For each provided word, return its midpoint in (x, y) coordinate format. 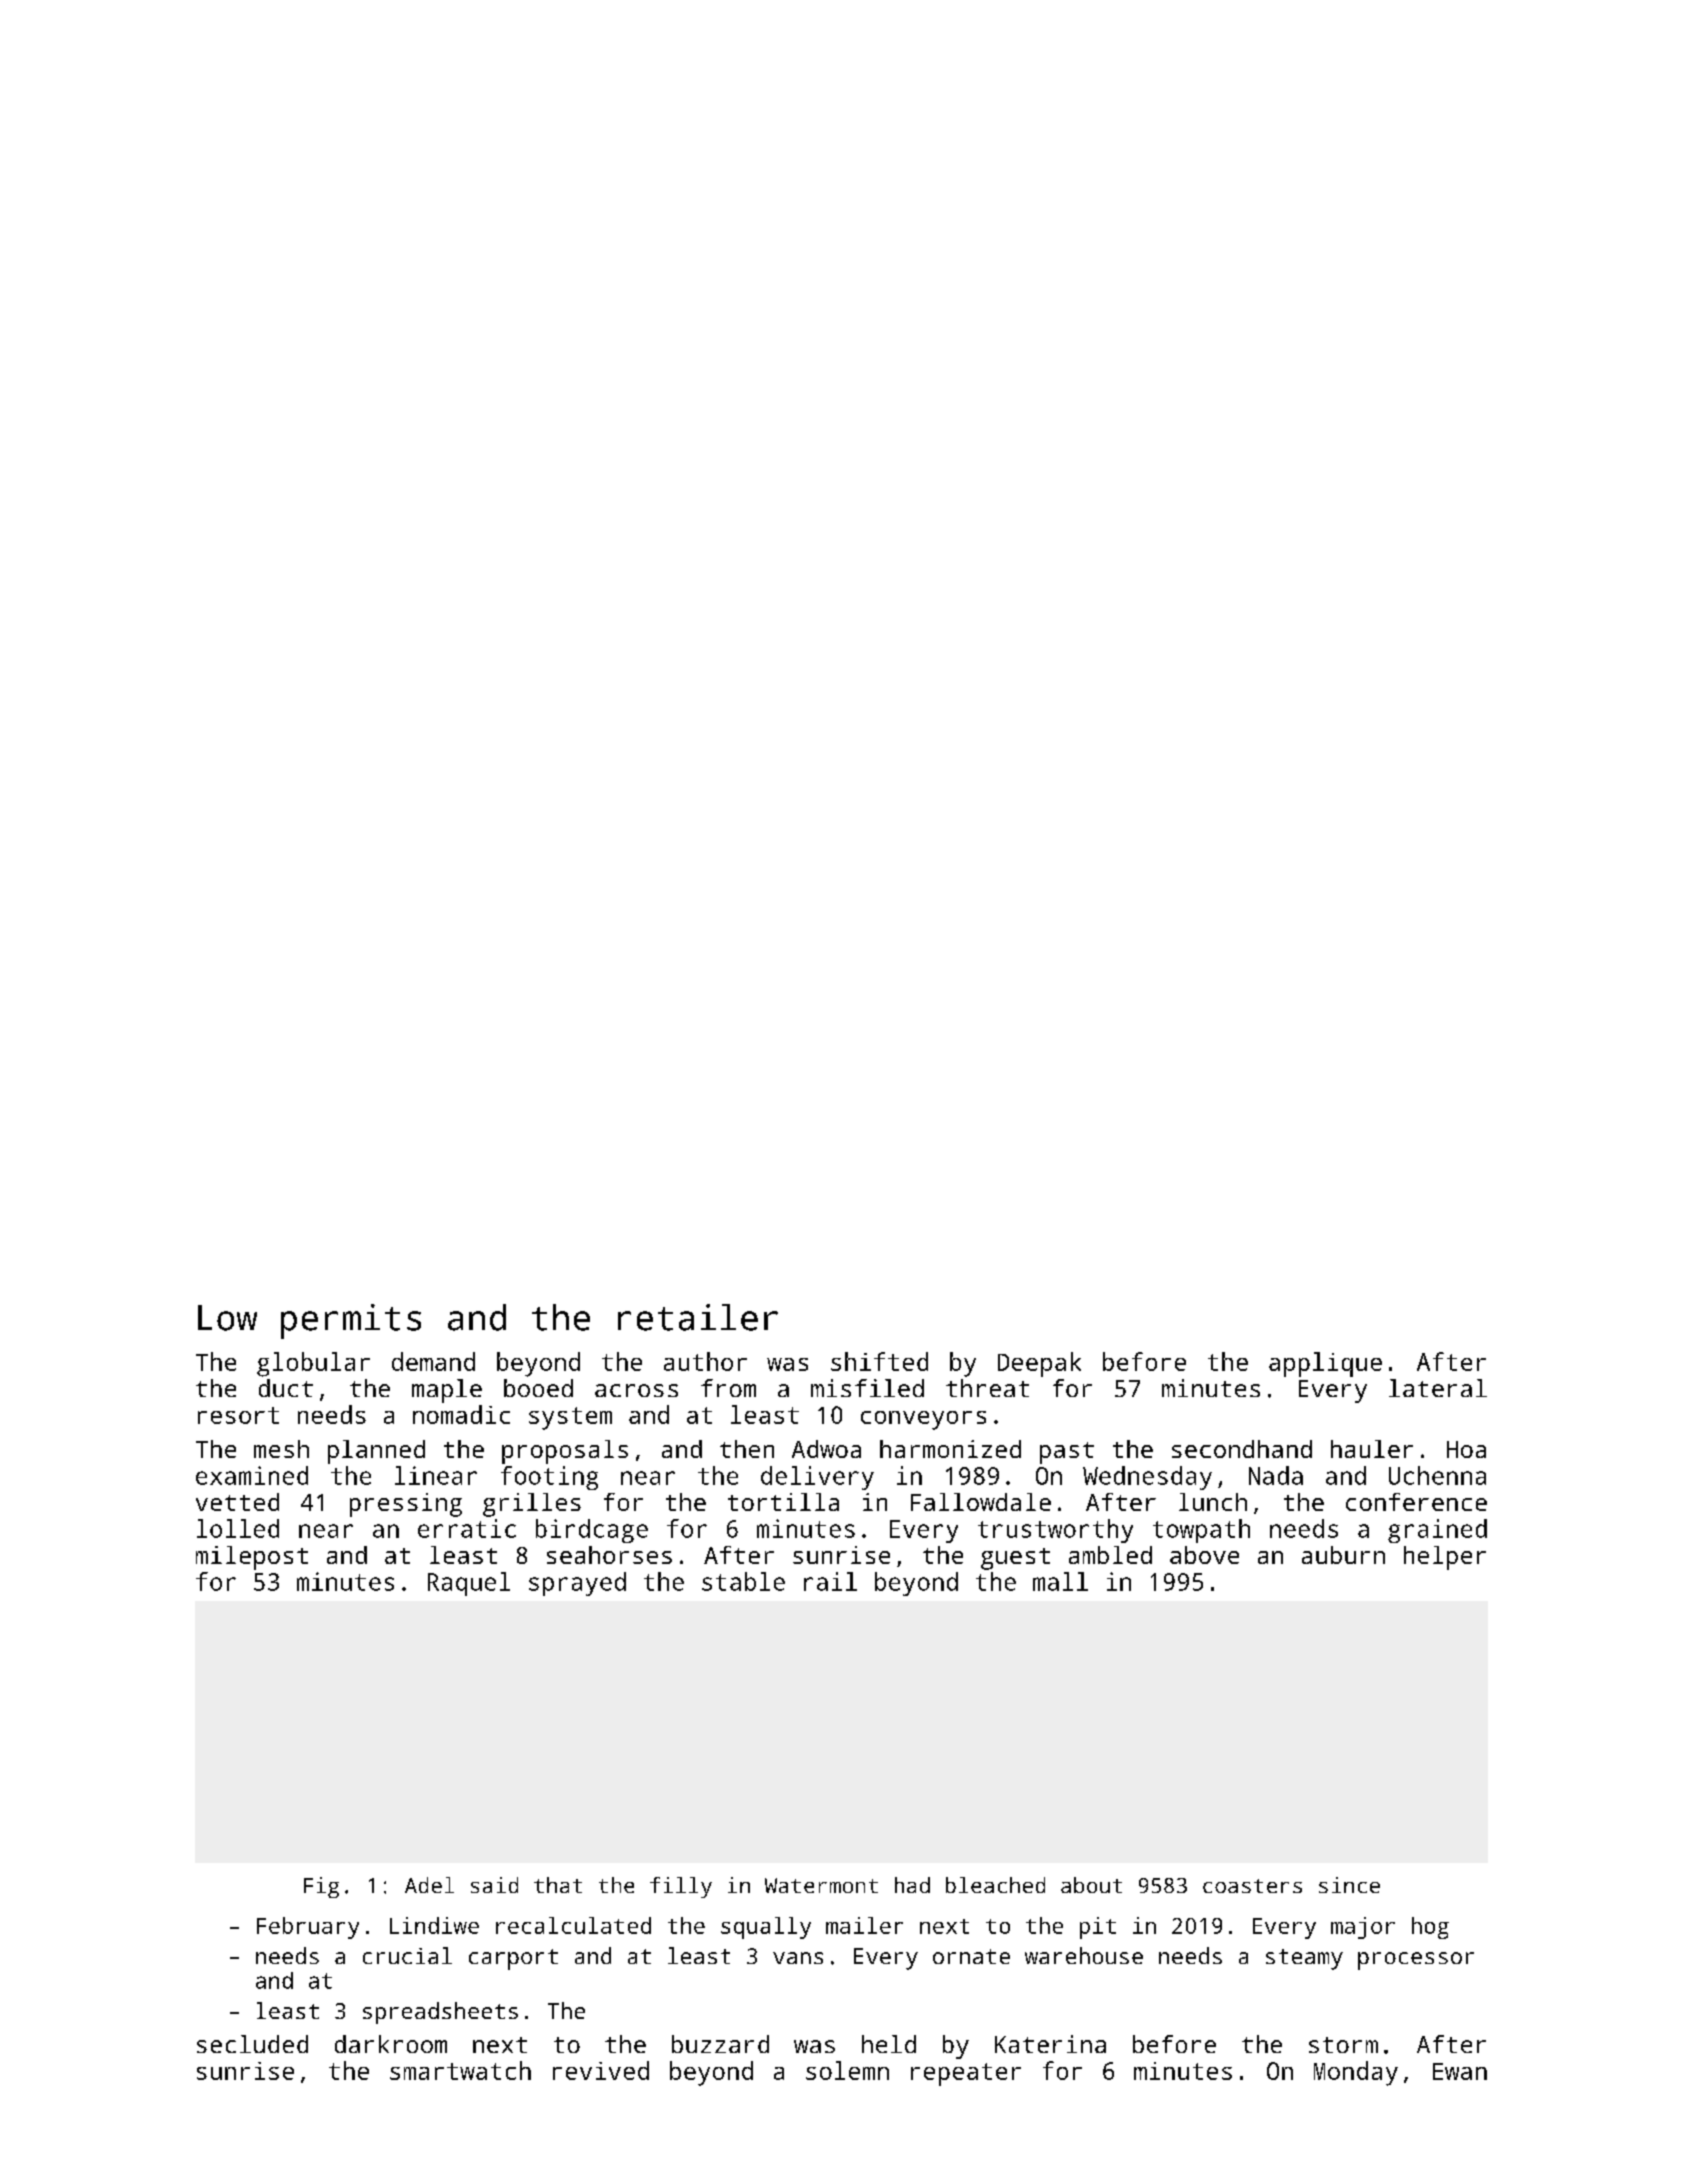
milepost (252, 1558)
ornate (971, 1956)
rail (830, 1581)
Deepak (1039, 1364)
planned (376, 1452)
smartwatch (460, 2070)
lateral (1438, 1388)
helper (1445, 1558)
